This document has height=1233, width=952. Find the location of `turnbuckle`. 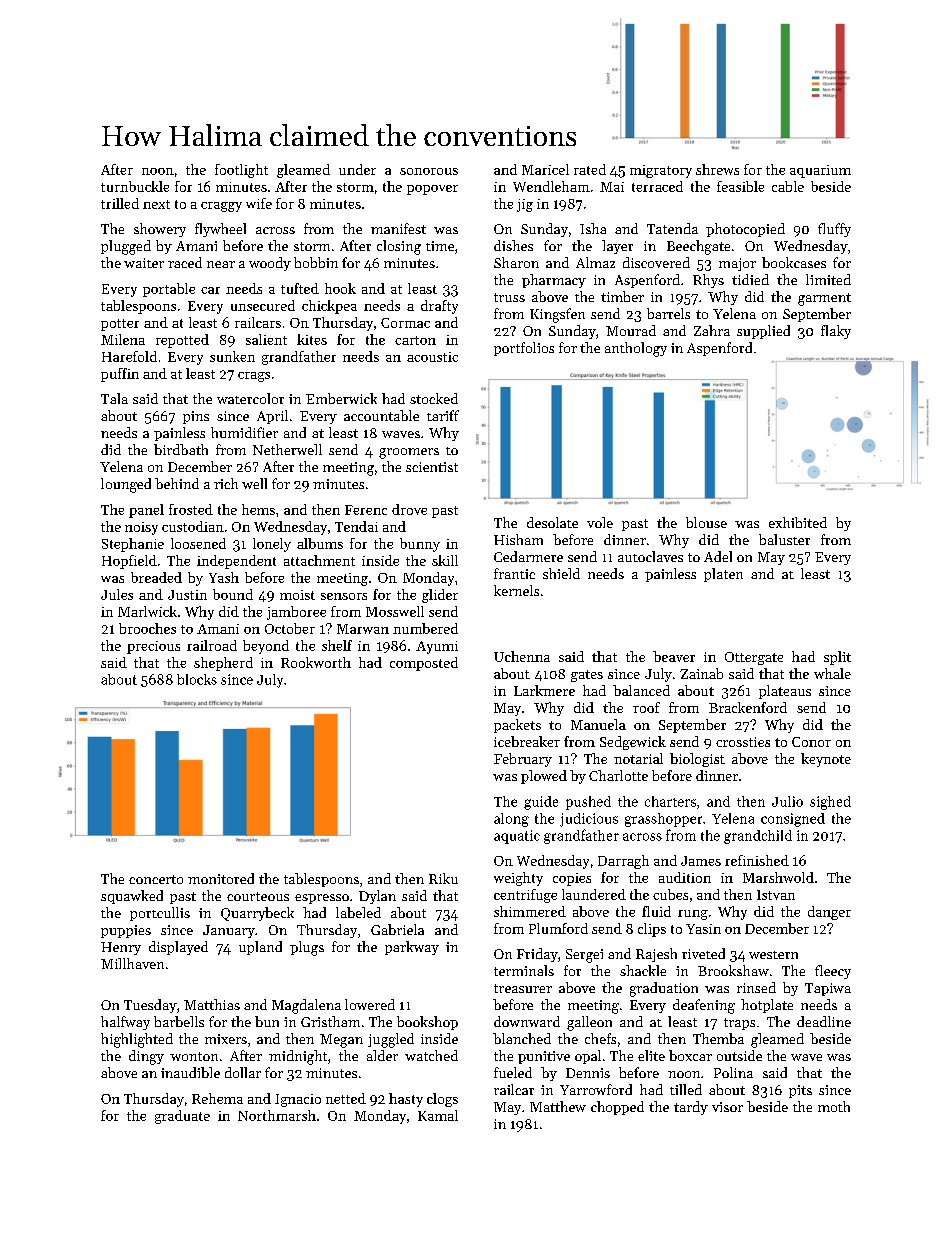

turnbuckle is located at coordinates (135, 186).
